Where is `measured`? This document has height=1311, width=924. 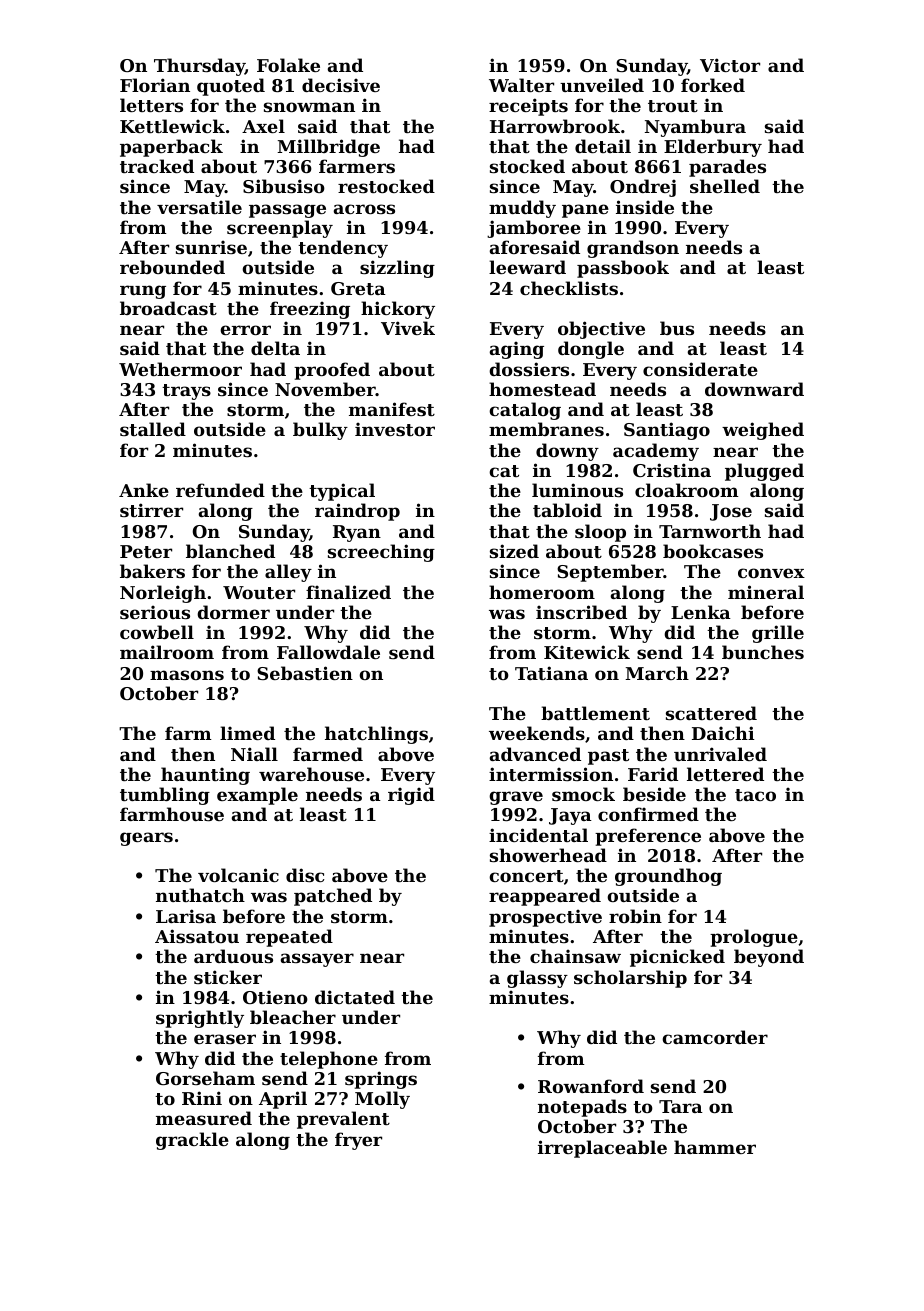 measured is located at coordinates (204, 1118).
